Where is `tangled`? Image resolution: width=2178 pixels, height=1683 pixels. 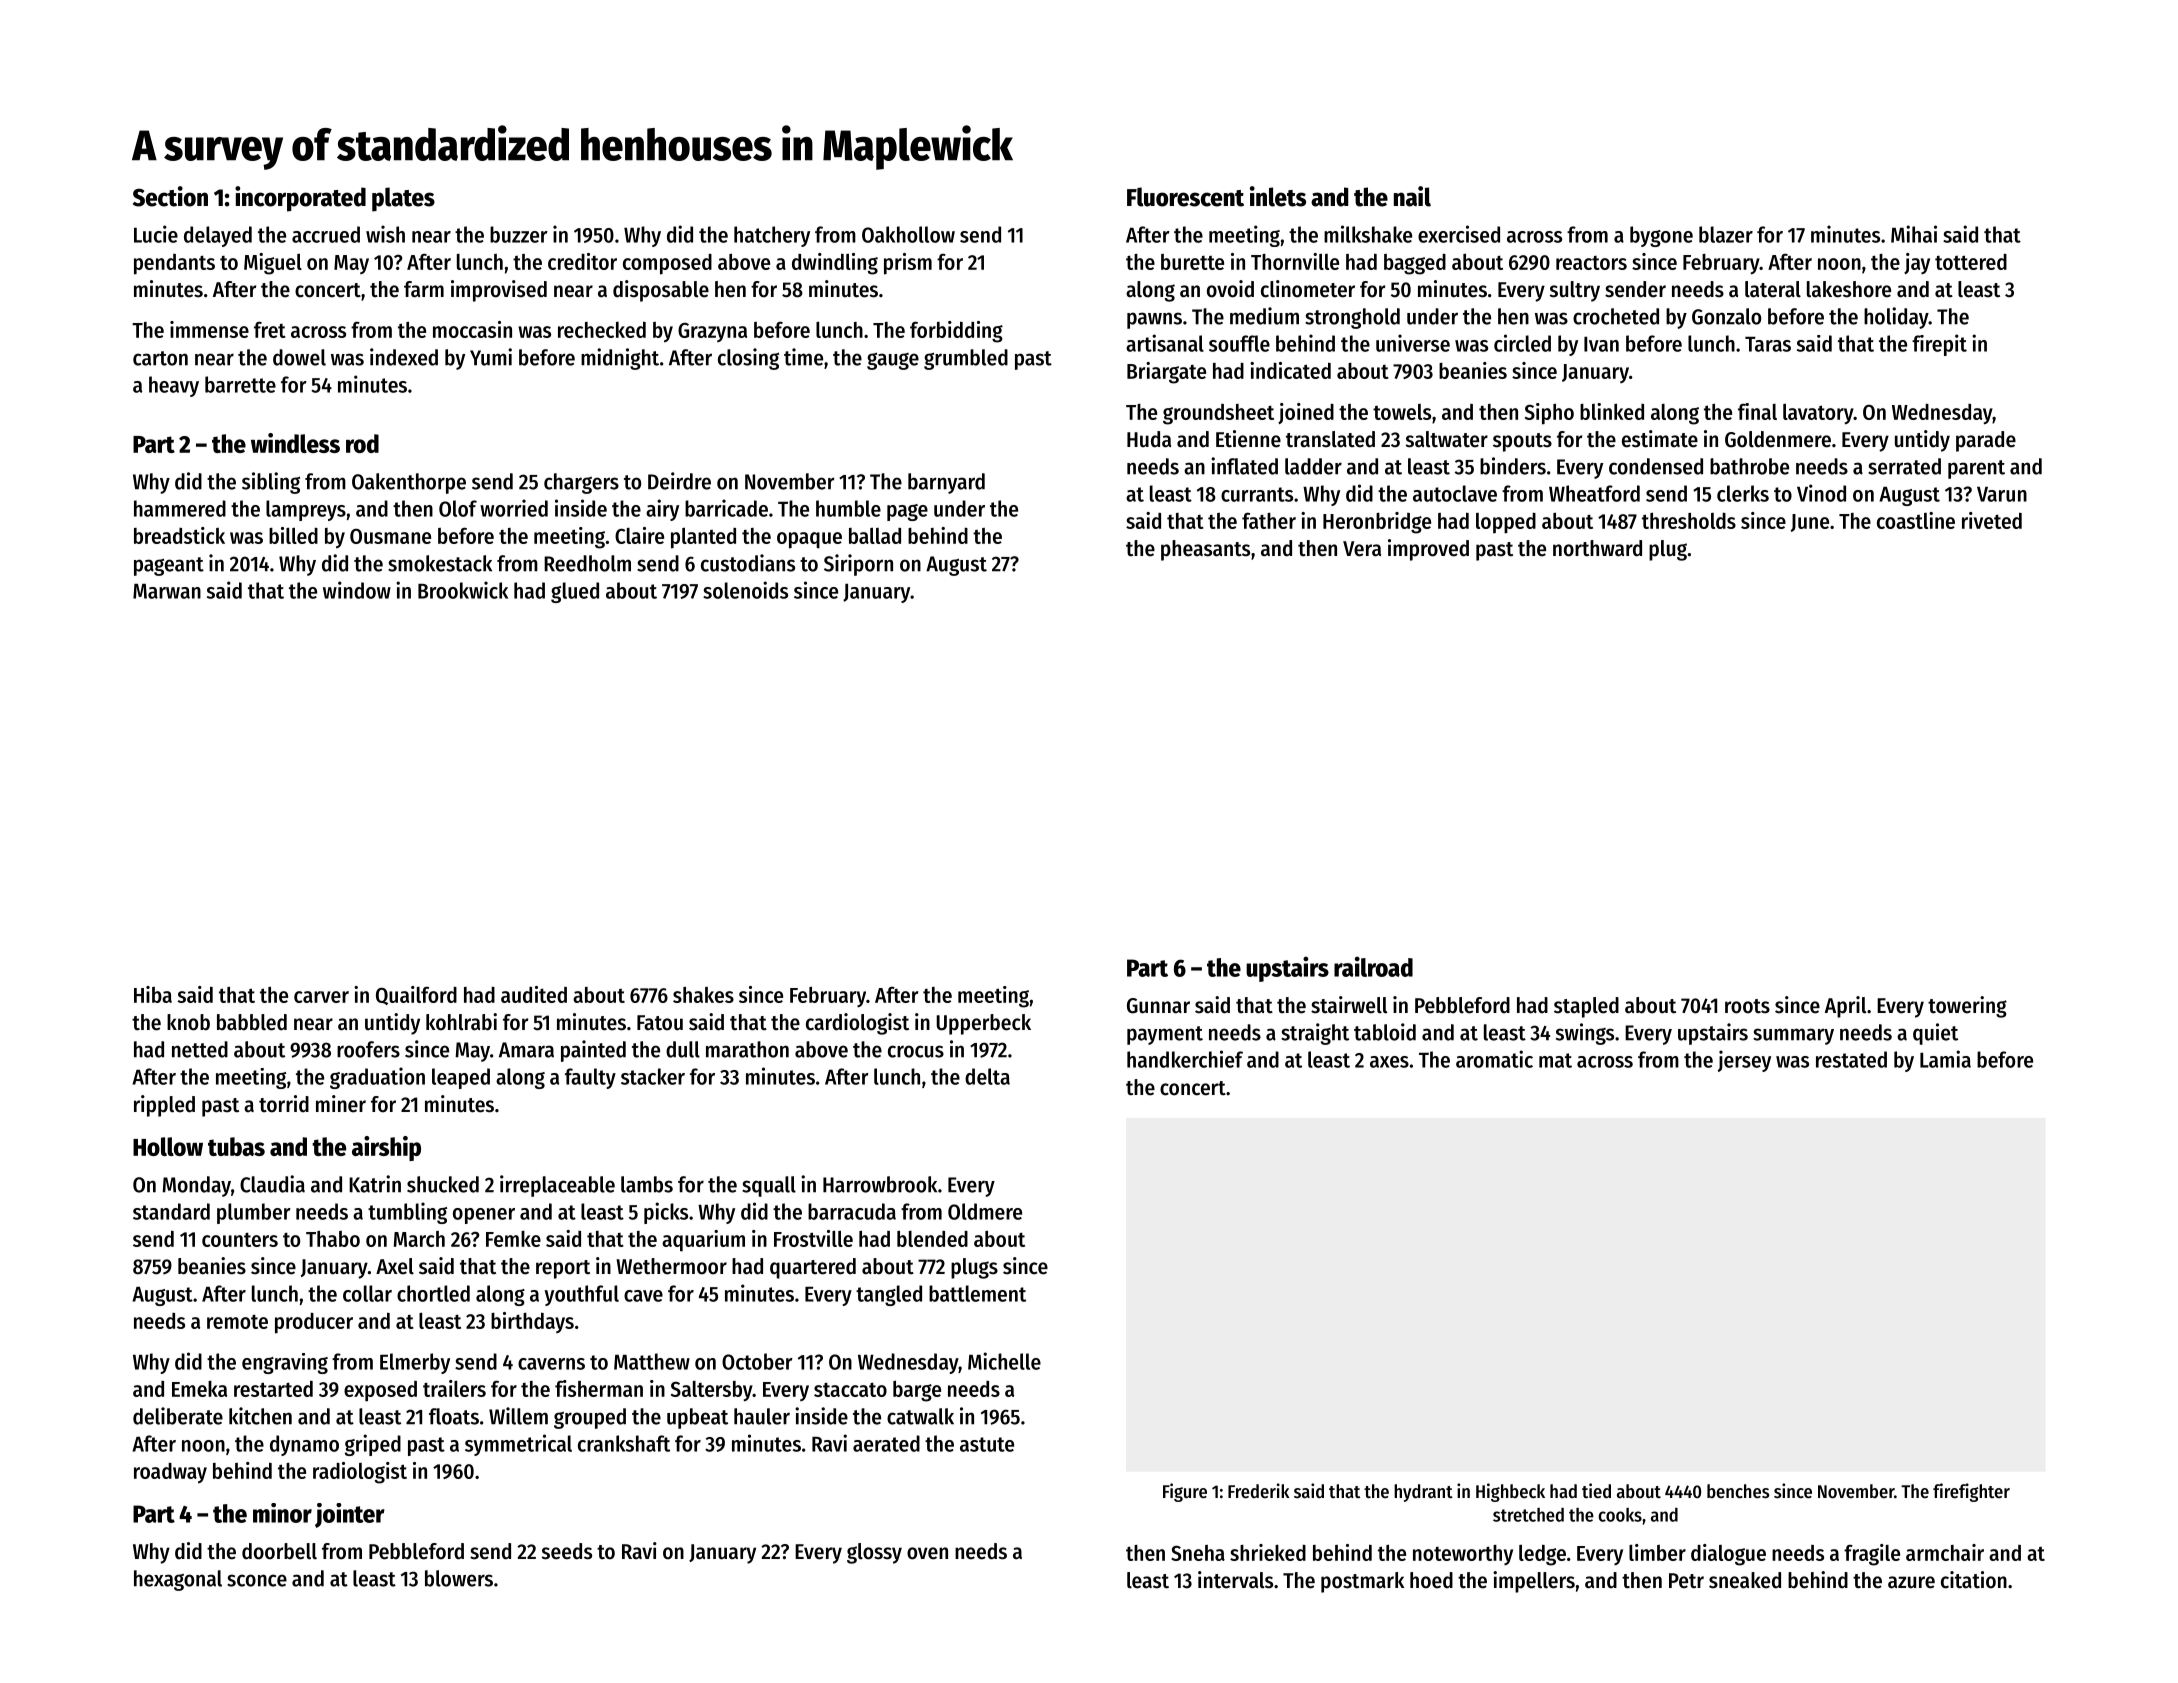 tangled is located at coordinates (889, 1295).
